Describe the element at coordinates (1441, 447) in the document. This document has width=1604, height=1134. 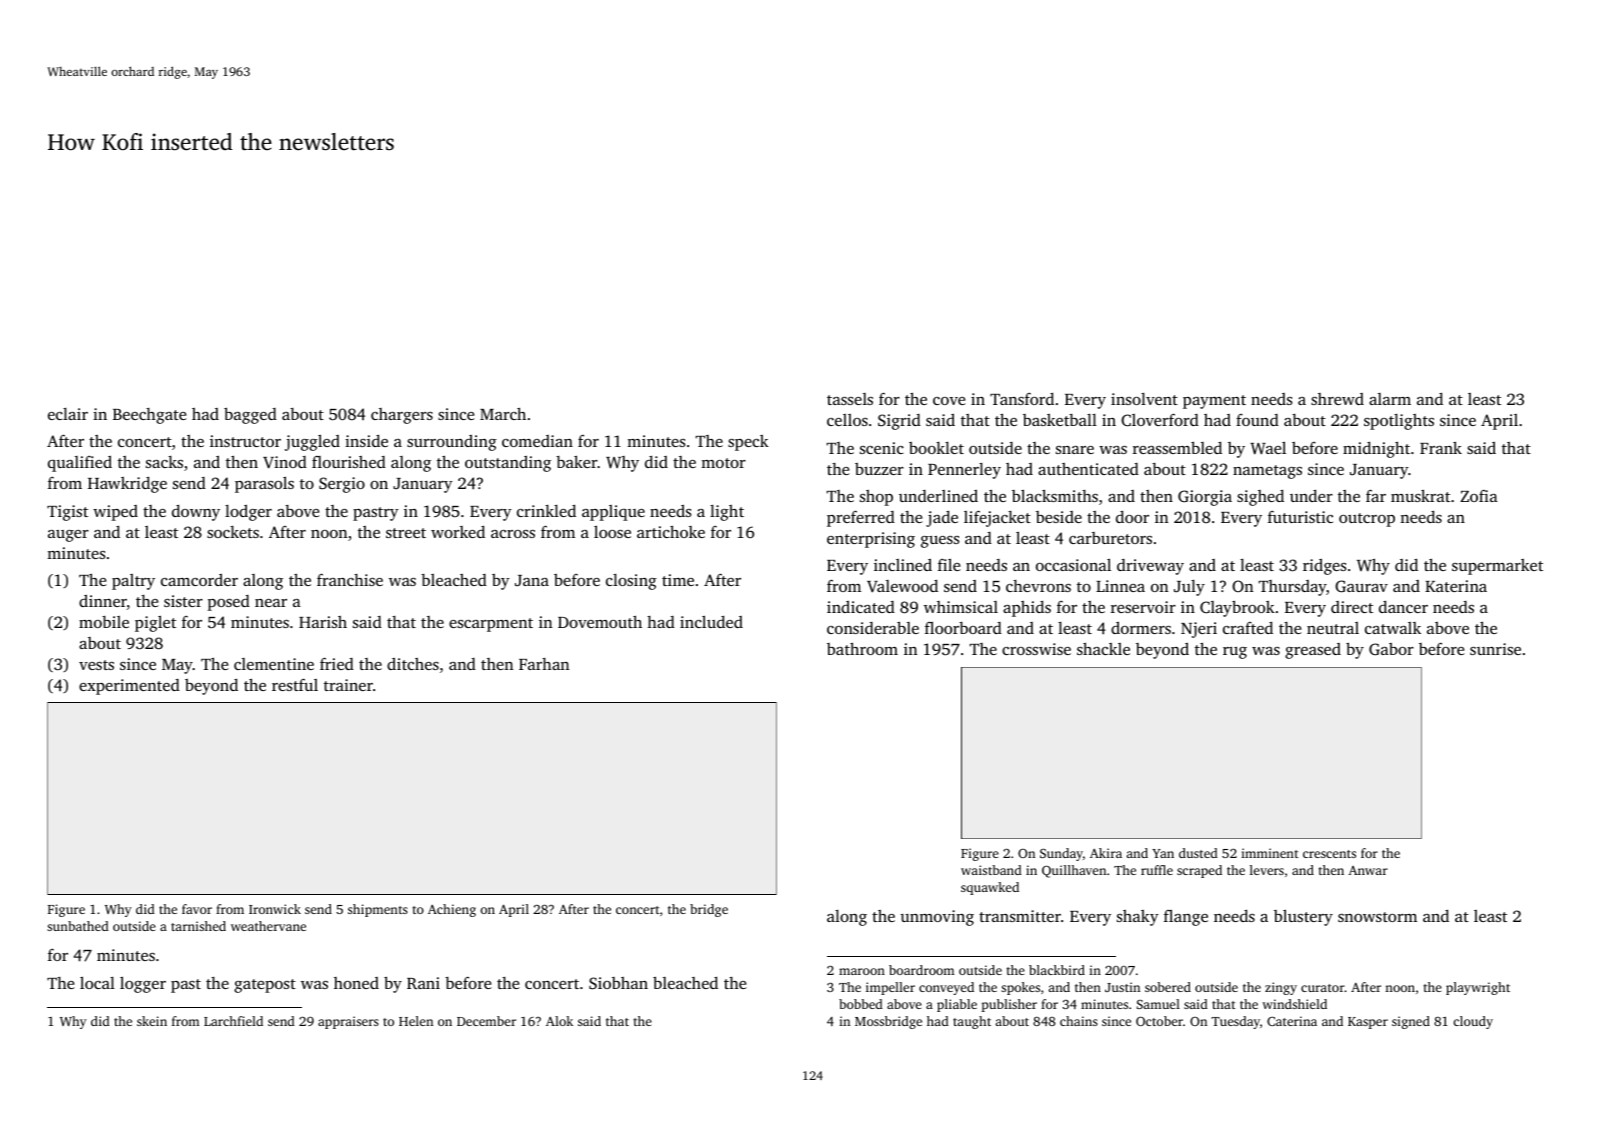
I see `Frank` at that location.
